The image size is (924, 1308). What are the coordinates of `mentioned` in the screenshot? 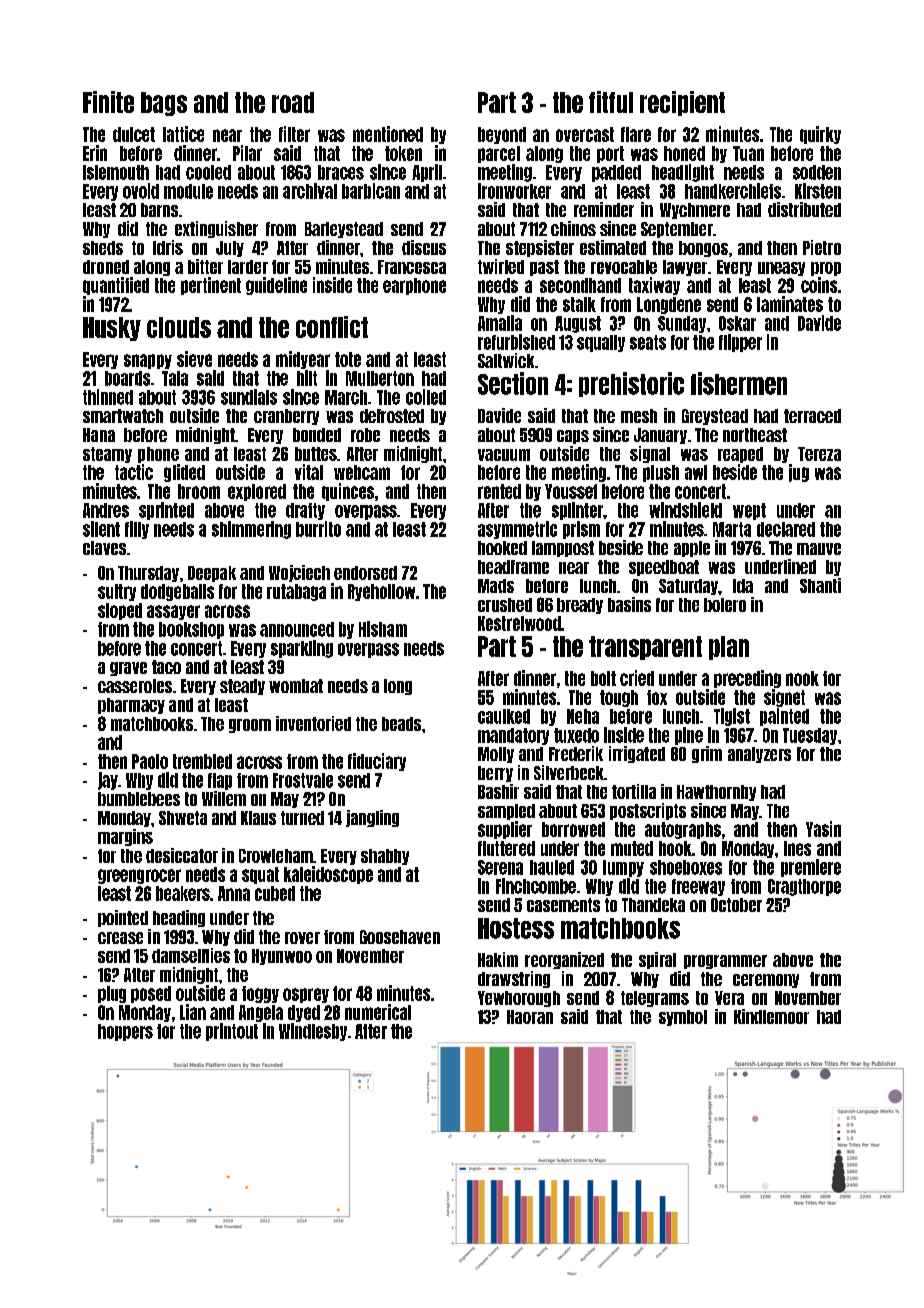 It's located at (388, 134).
